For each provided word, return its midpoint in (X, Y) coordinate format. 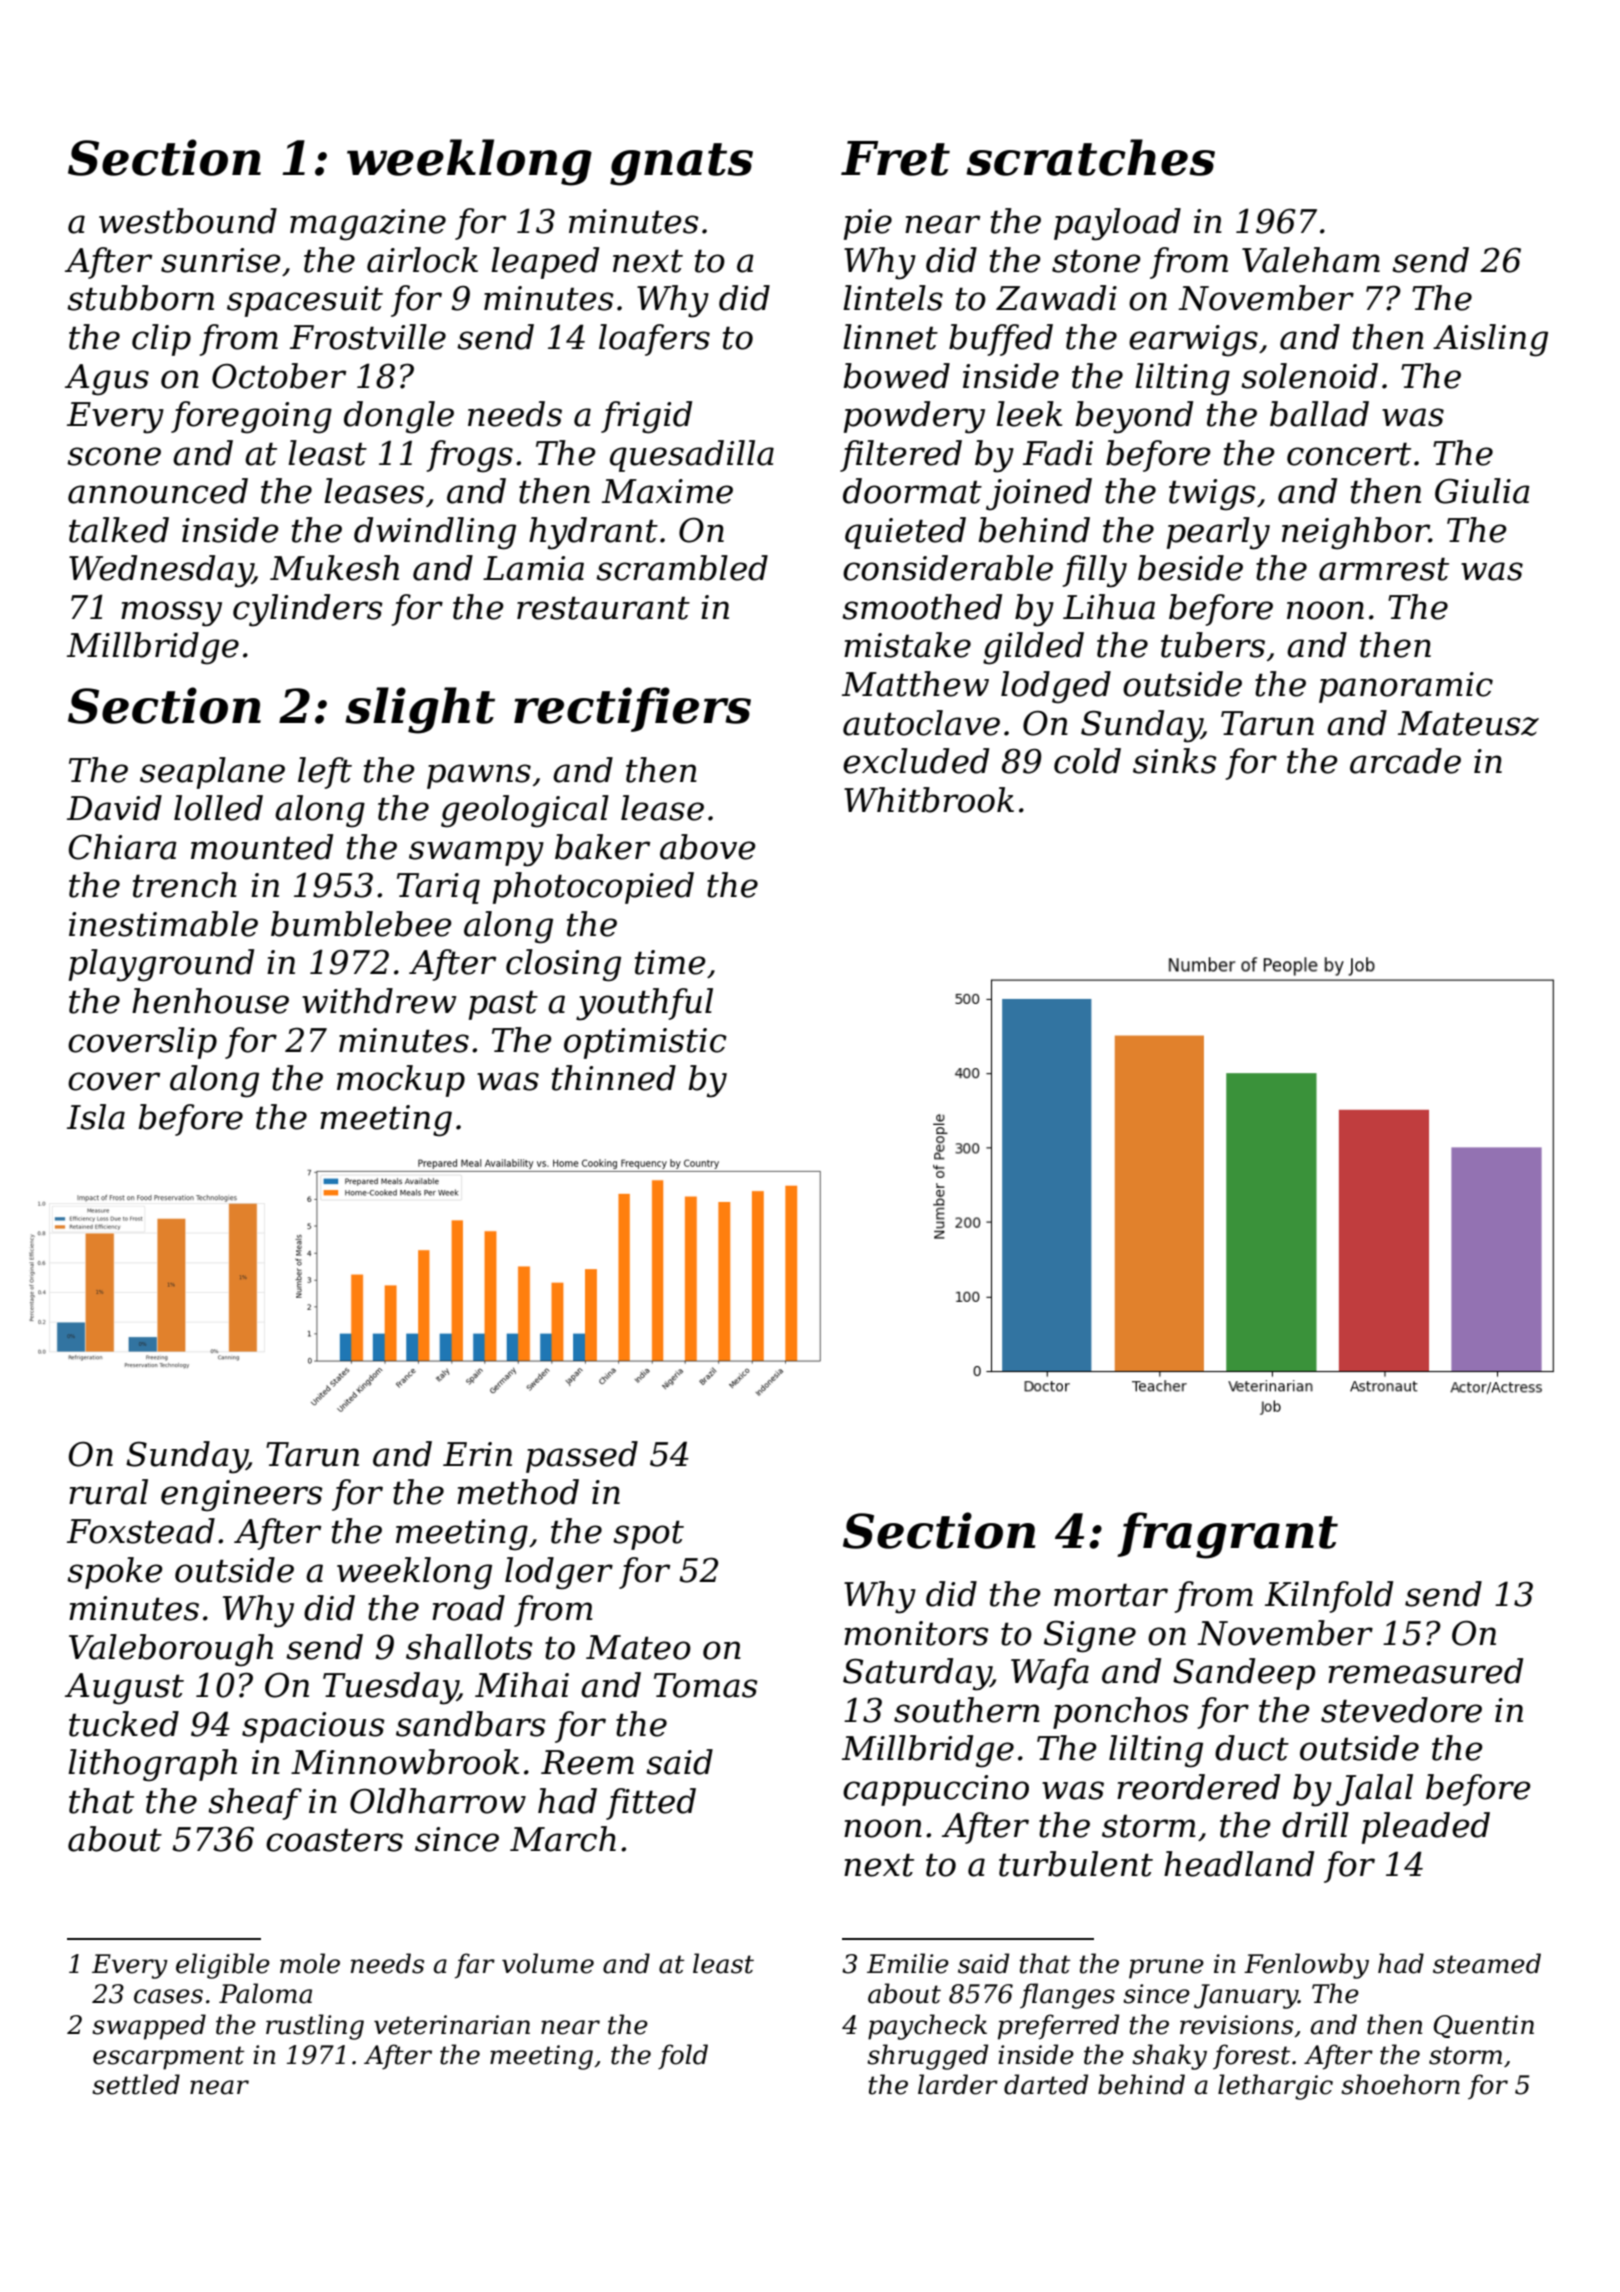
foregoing (251, 417)
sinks (1175, 761)
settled (136, 2084)
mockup (401, 1081)
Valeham (1311, 260)
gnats (681, 164)
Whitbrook (929, 800)
